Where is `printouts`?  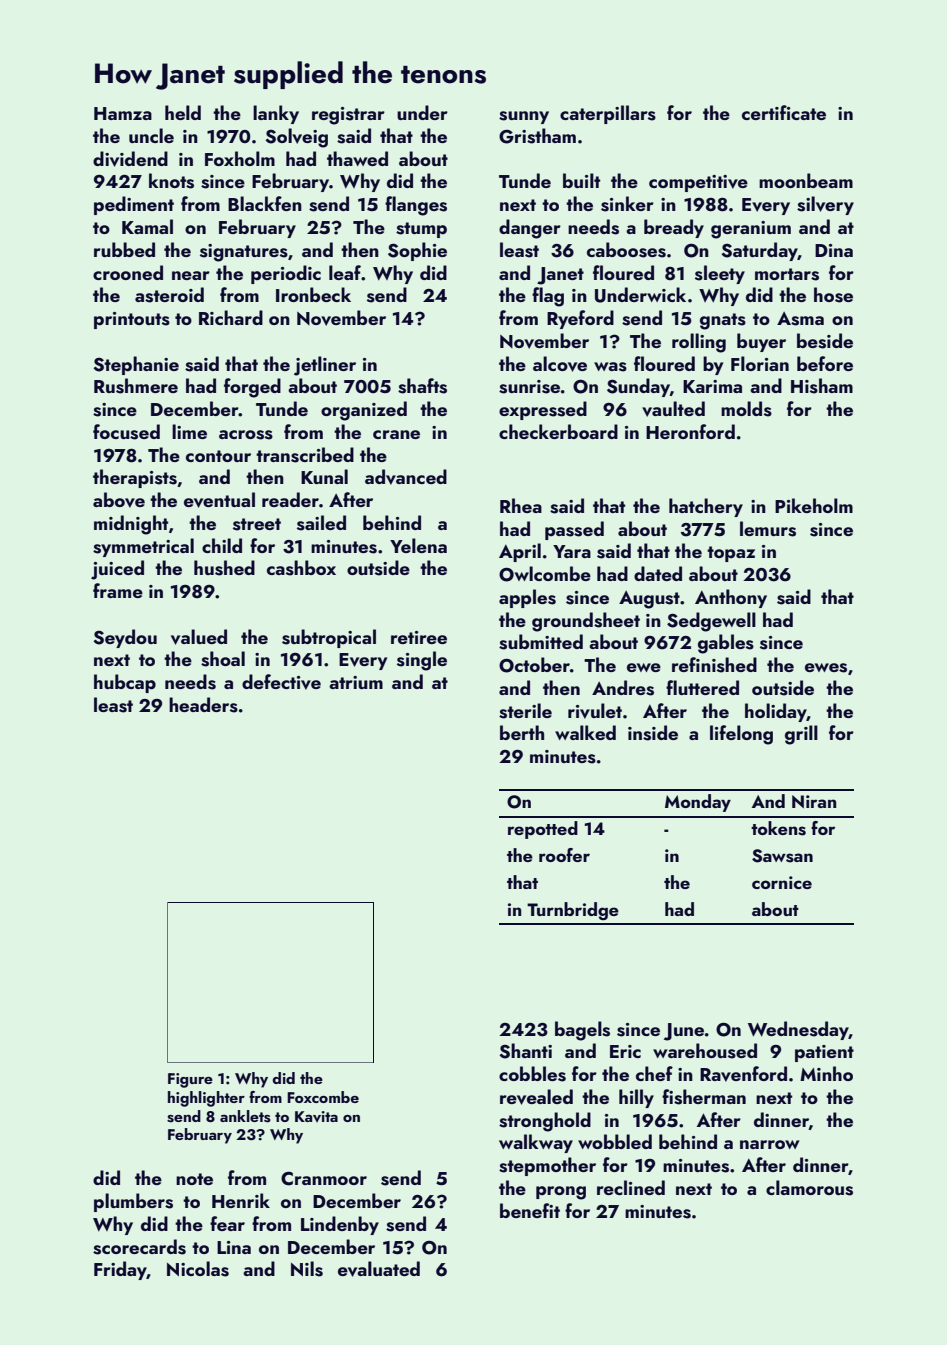
printouts is located at coordinates (132, 320).
